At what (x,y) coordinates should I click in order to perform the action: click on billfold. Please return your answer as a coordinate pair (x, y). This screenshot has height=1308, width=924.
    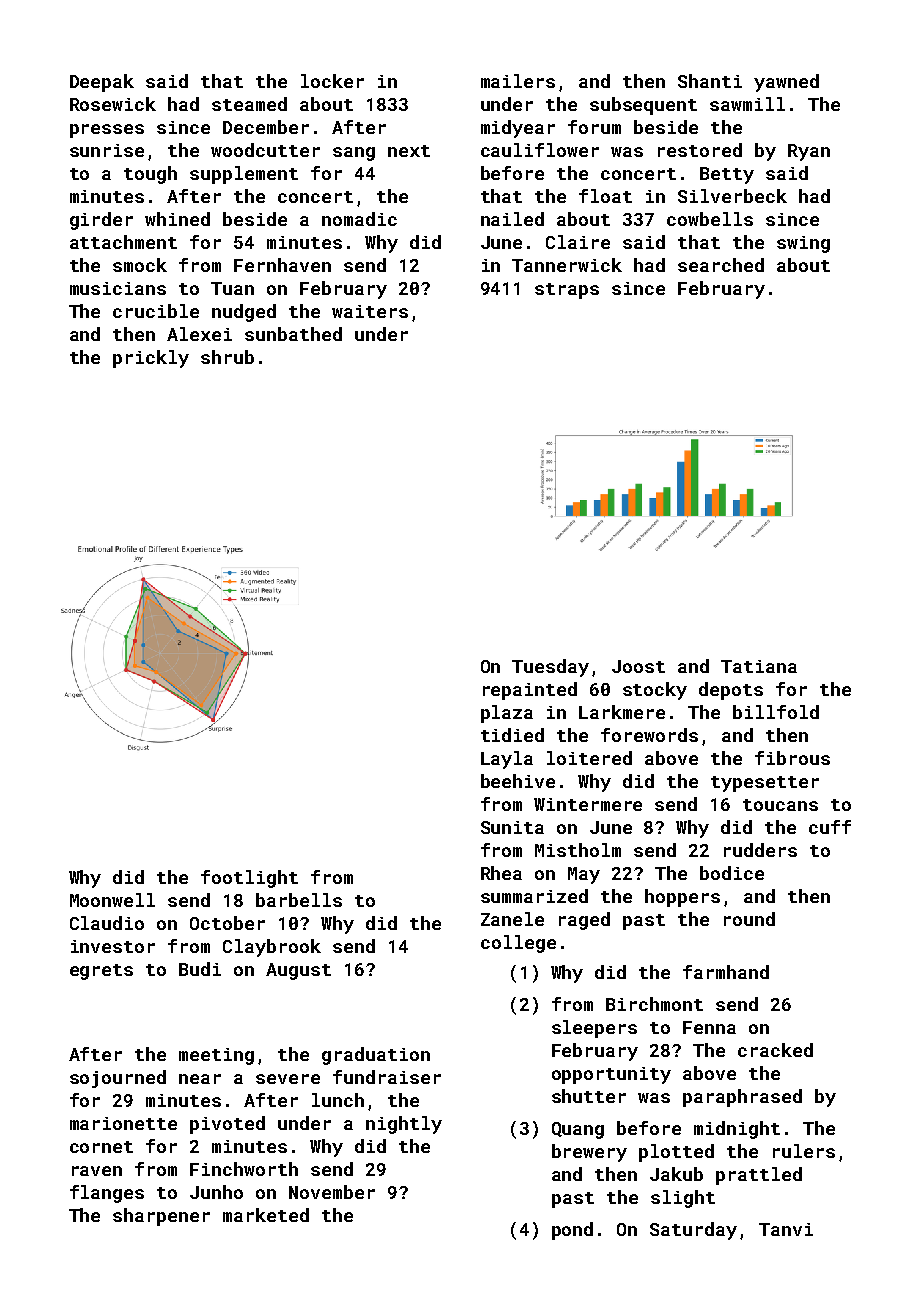
    Looking at the image, I should click on (776, 712).
